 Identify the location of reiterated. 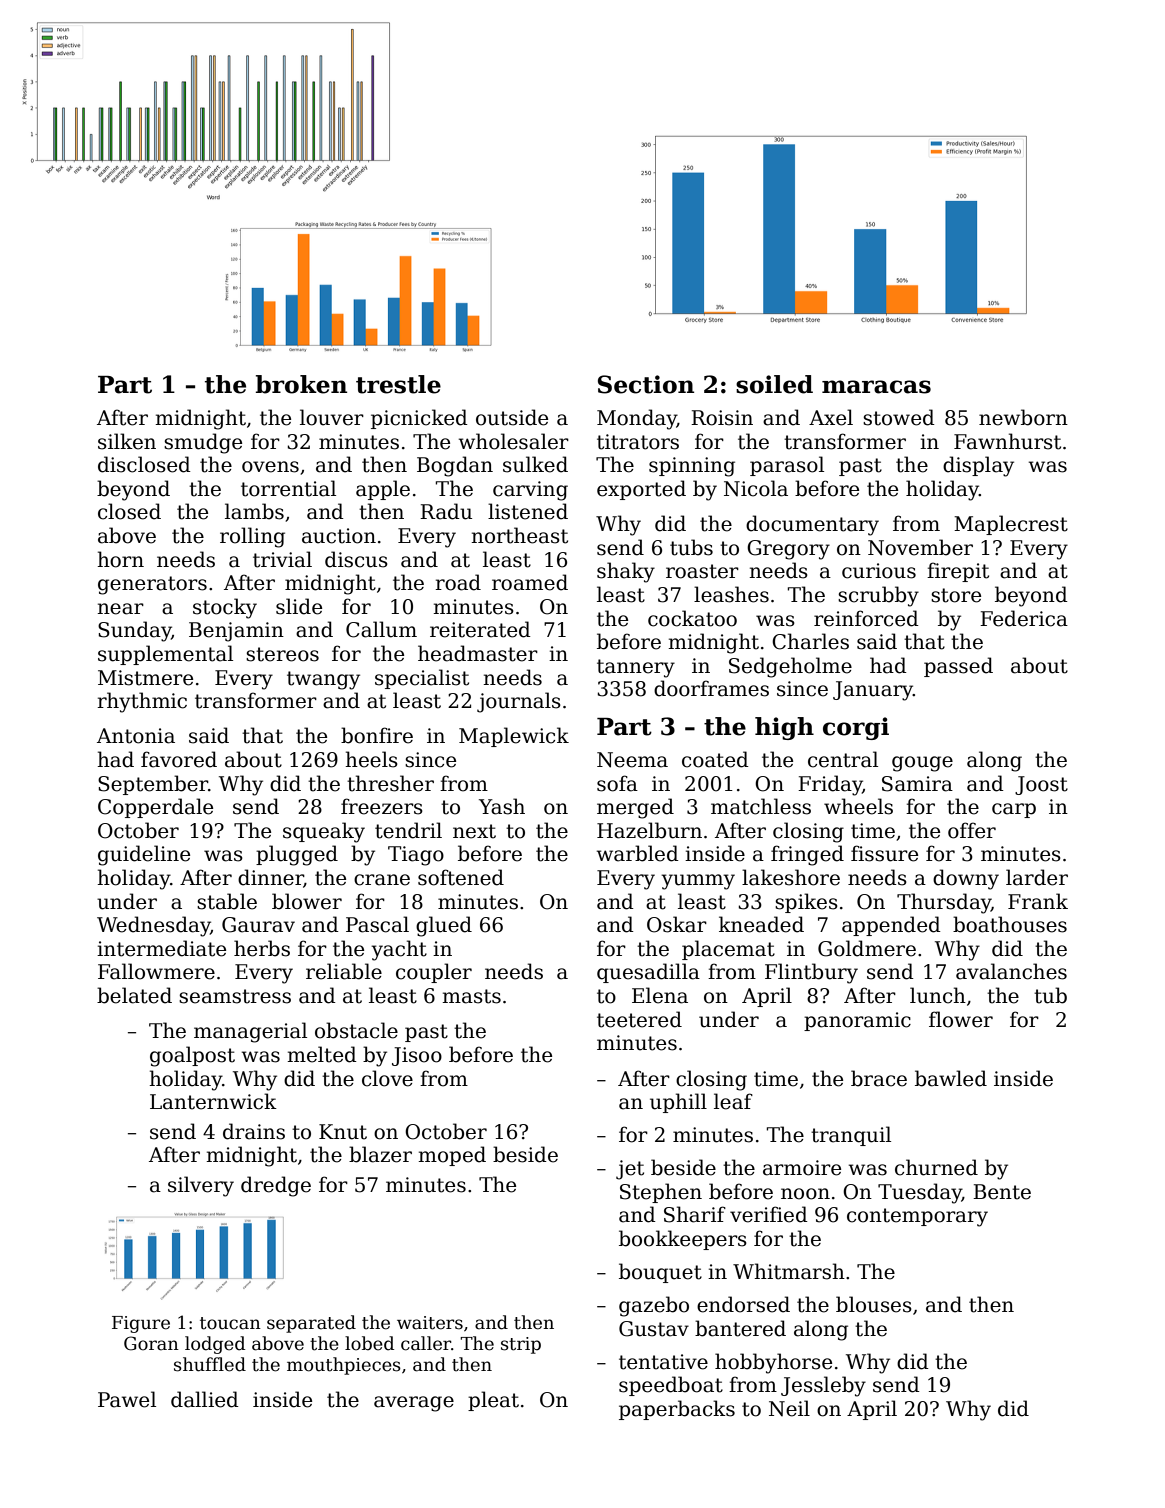
(480, 629).
